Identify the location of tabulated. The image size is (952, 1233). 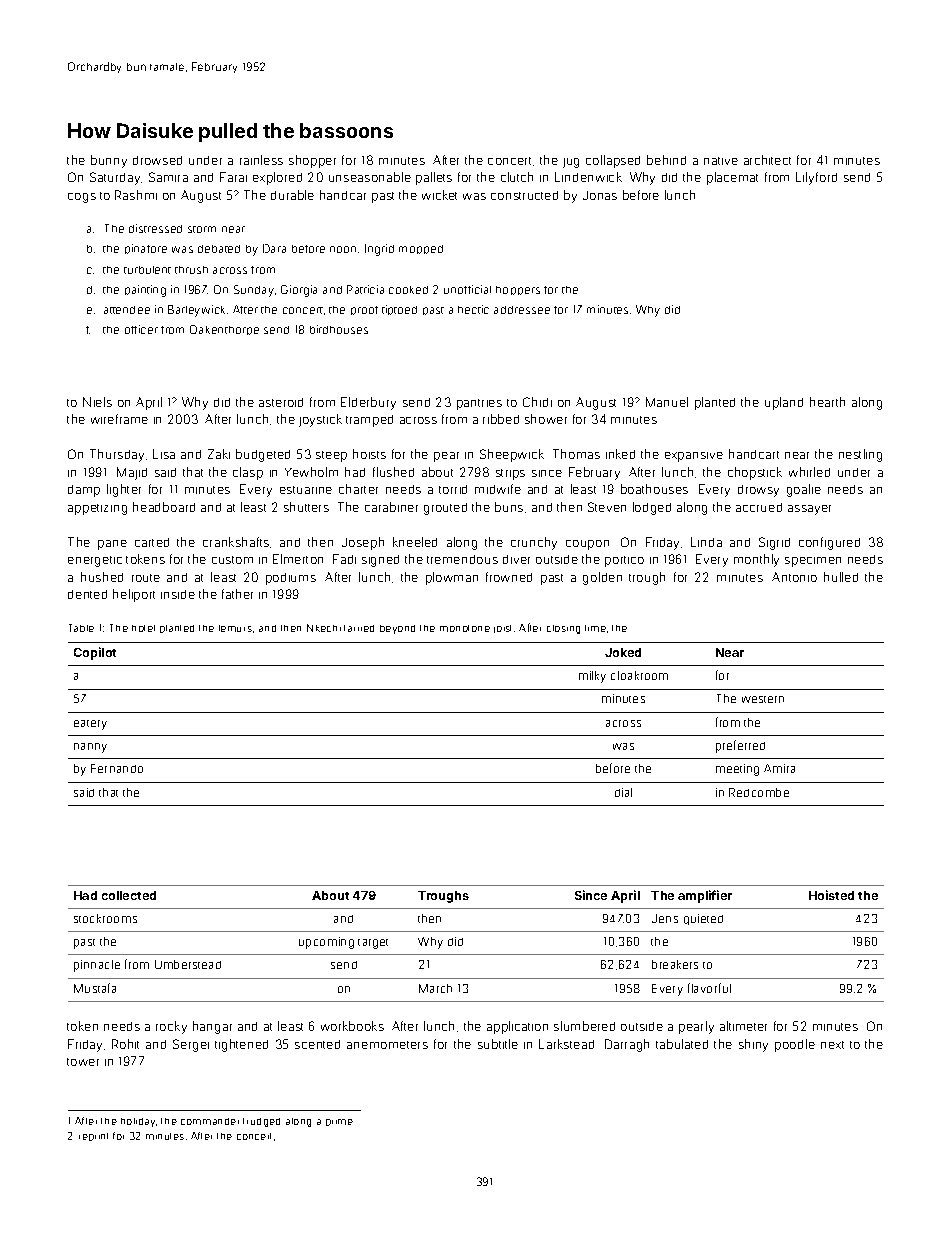
(682, 1044).
